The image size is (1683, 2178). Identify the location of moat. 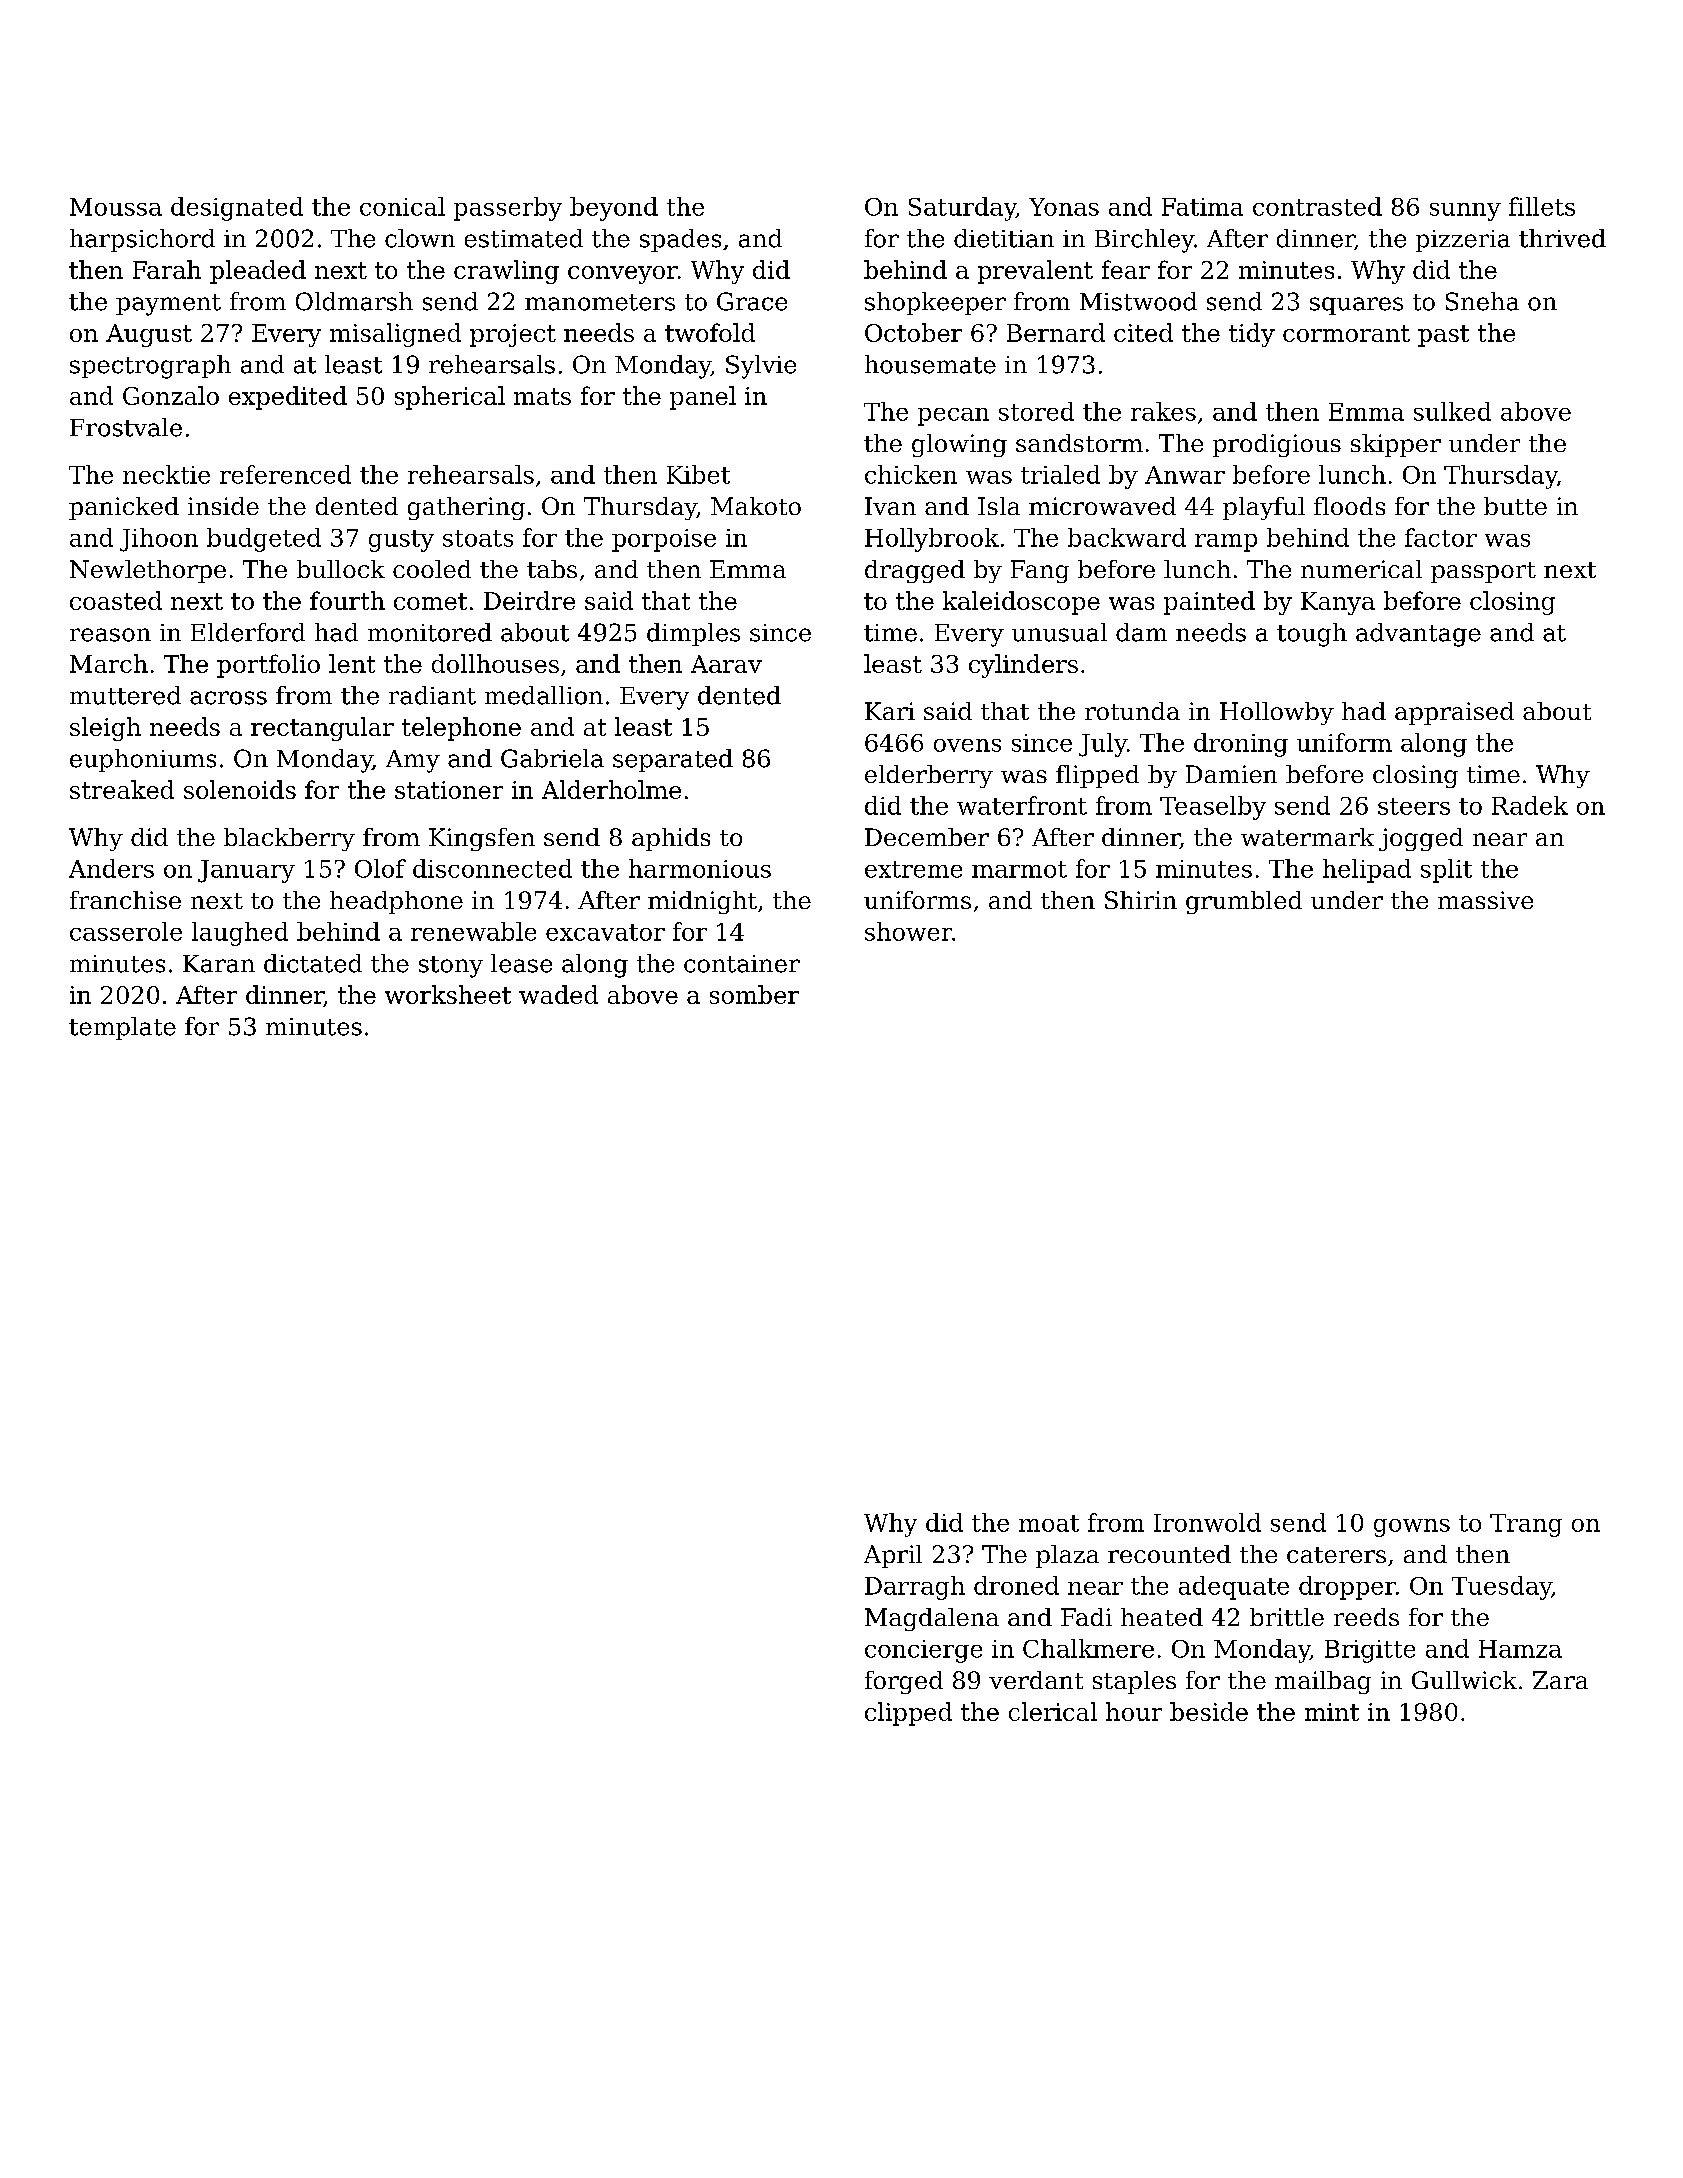
(1049, 1523).
